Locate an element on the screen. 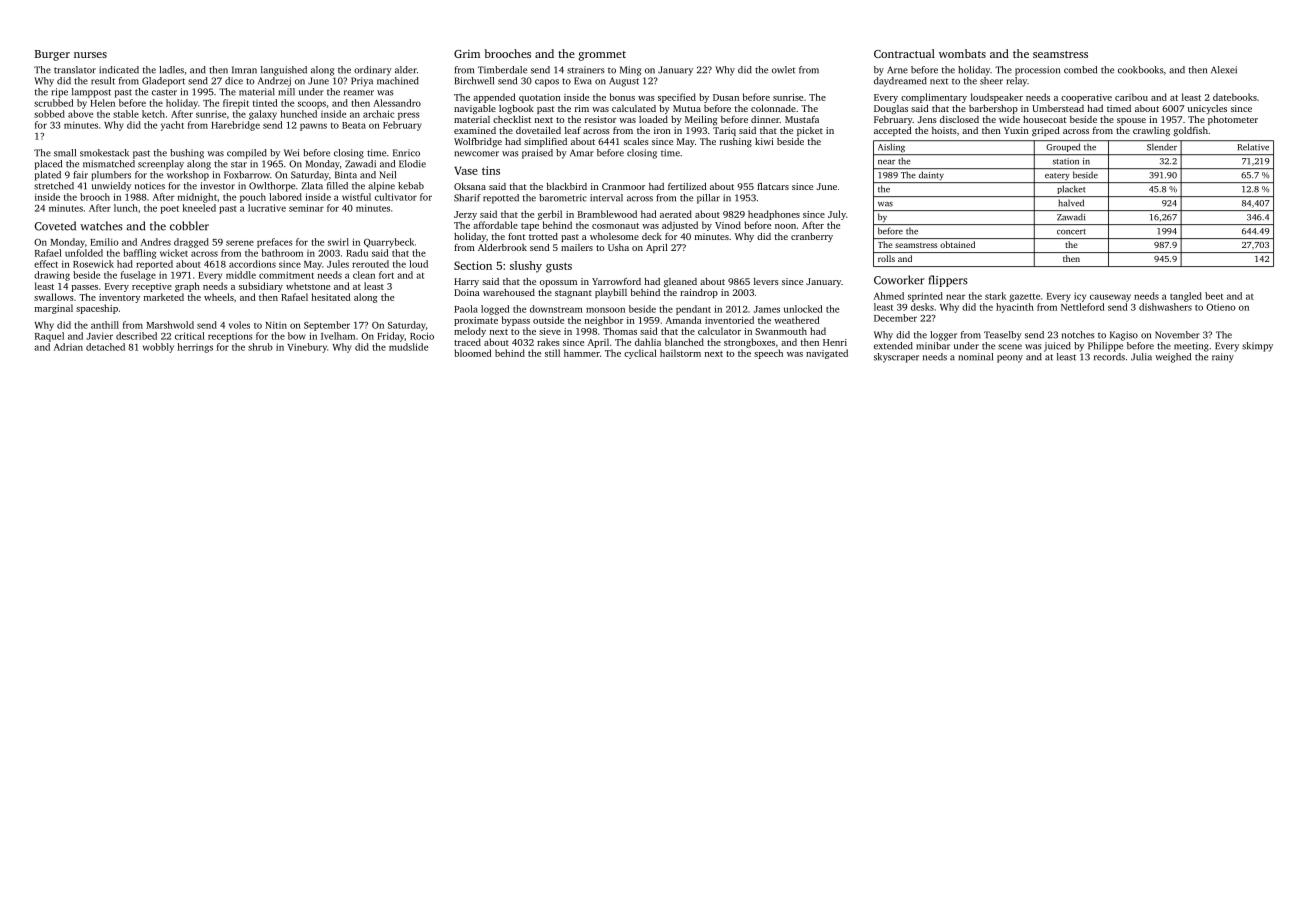 Image resolution: width=1308 pixels, height=924 pixels. pillar is located at coordinates (708, 199).
